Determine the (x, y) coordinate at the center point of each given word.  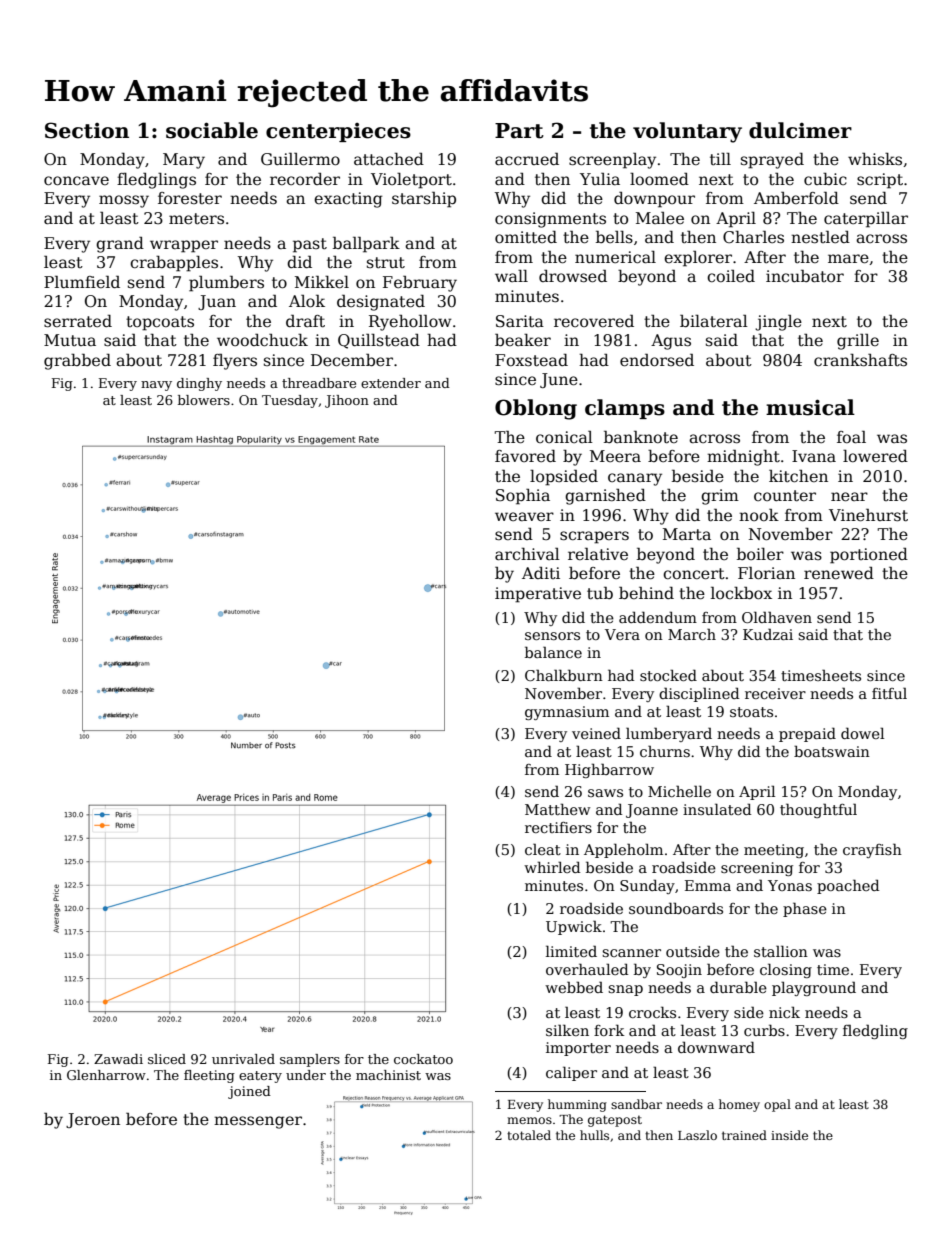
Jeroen (93, 1120)
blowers (204, 400)
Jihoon (347, 401)
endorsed (657, 360)
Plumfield (82, 281)
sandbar (636, 1104)
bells (614, 236)
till (720, 159)
